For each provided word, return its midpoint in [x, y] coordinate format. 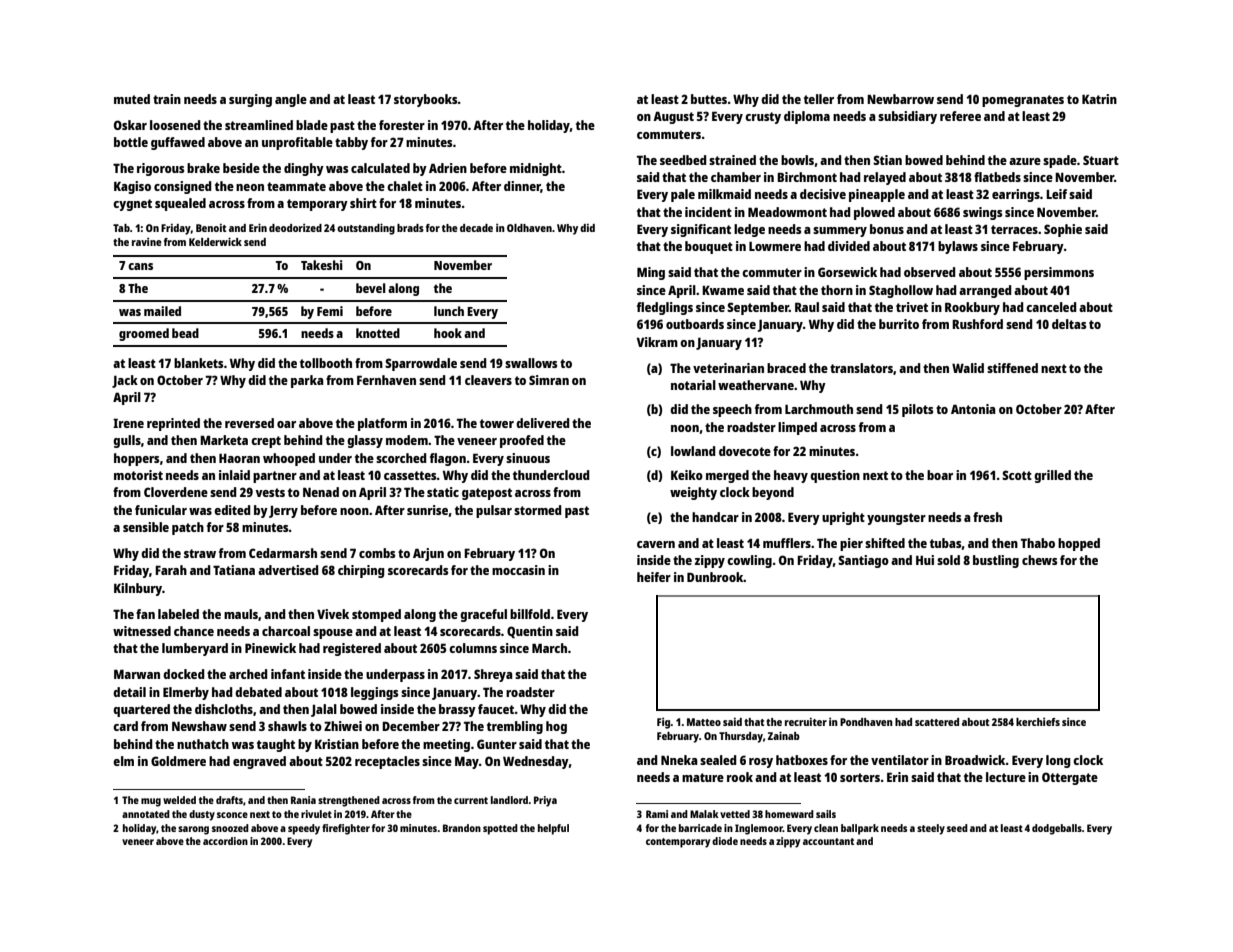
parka [307, 381]
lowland [693, 451]
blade [312, 125]
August [673, 117]
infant [288, 674]
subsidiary [907, 117]
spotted [500, 829]
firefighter [346, 829]
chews [1039, 560]
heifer [654, 577]
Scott [1017, 475]
